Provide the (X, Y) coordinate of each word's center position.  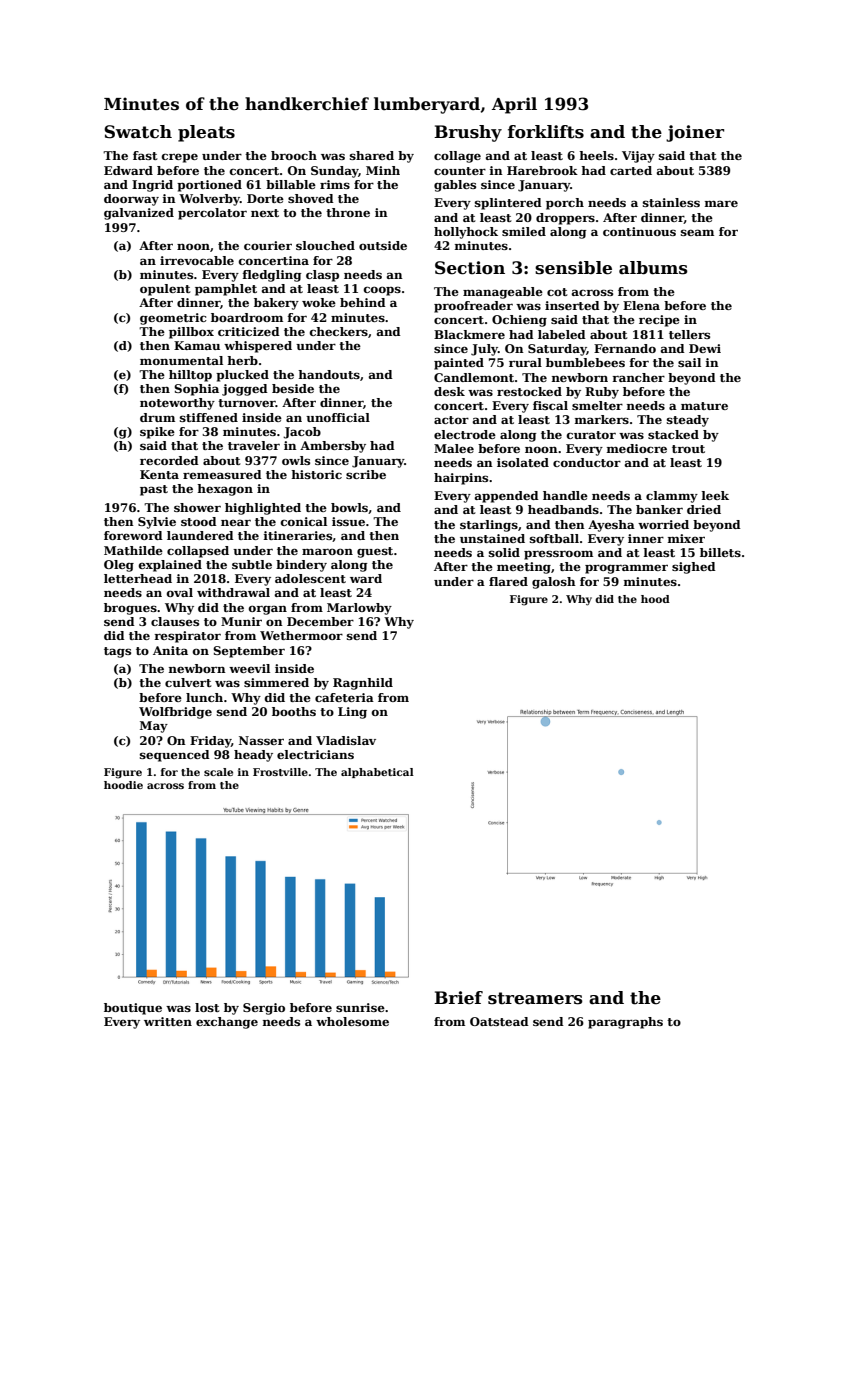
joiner (695, 133)
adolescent (310, 578)
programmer (626, 569)
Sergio (264, 1009)
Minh (383, 170)
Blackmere (469, 334)
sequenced (175, 756)
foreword (133, 535)
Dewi (705, 348)
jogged (245, 390)
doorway (131, 200)
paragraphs (625, 1023)
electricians (315, 754)
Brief (458, 998)
